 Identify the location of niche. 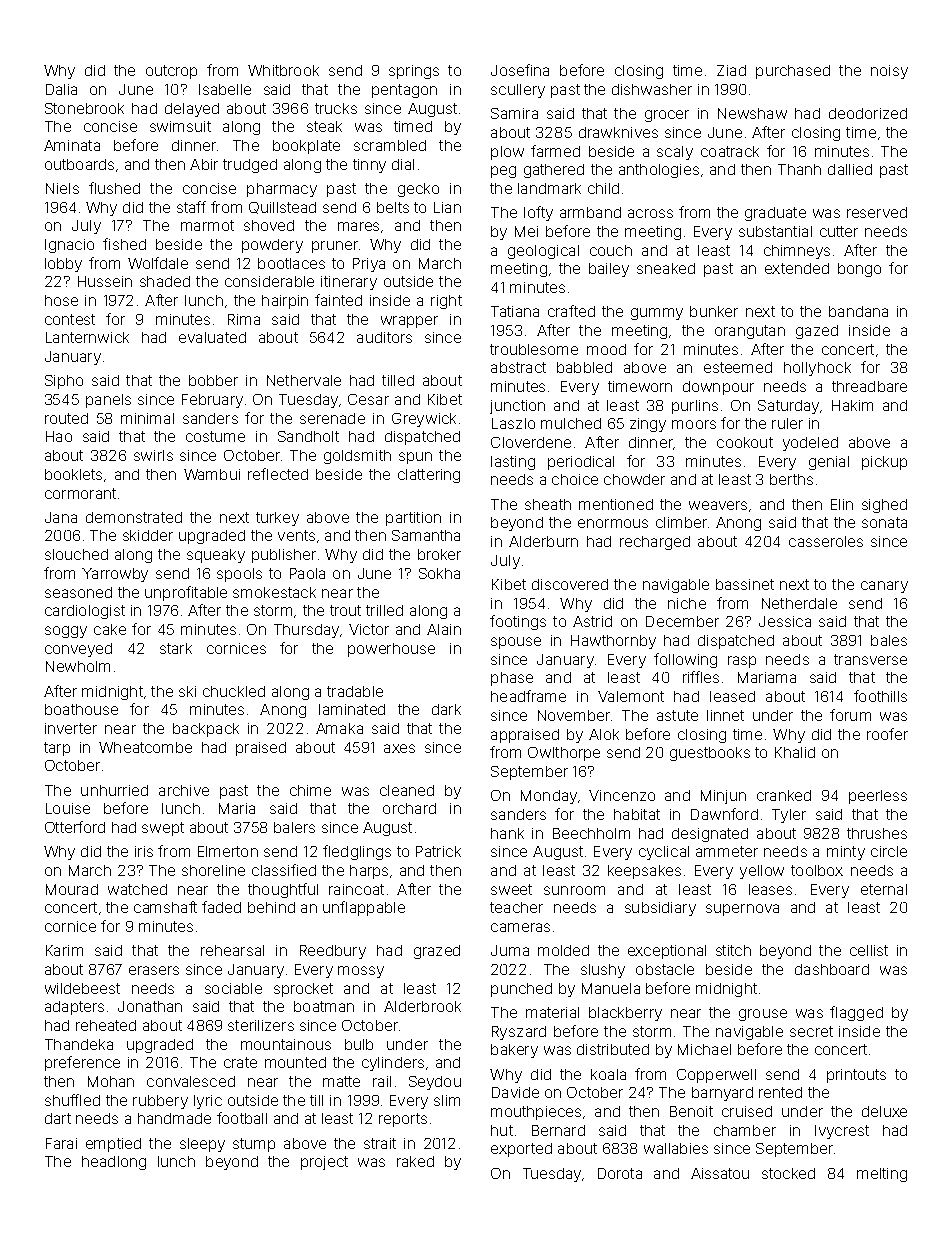
(687, 603).
